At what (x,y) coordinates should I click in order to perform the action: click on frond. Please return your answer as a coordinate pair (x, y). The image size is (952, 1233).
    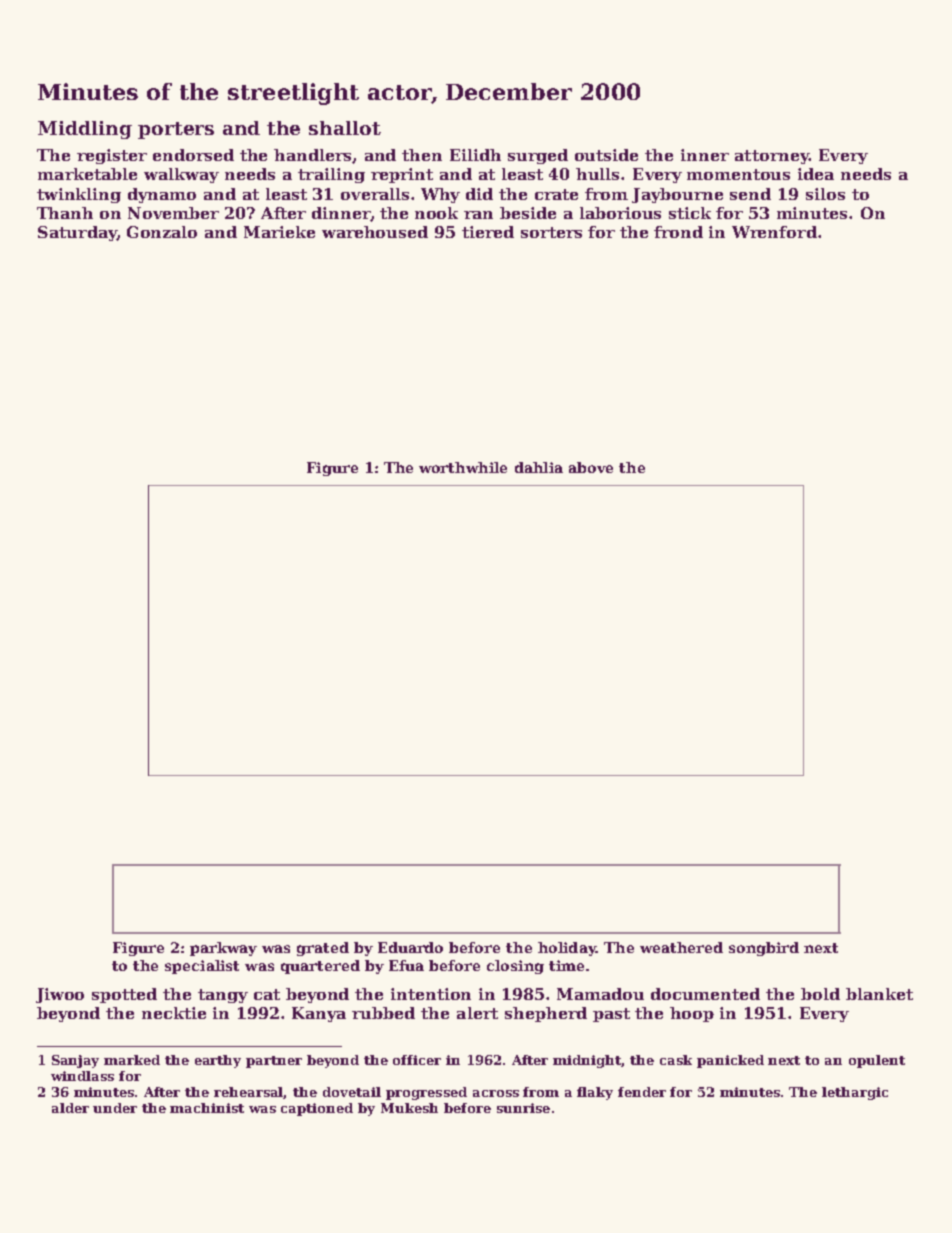
    Looking at the image, I should click on (678, 232).
